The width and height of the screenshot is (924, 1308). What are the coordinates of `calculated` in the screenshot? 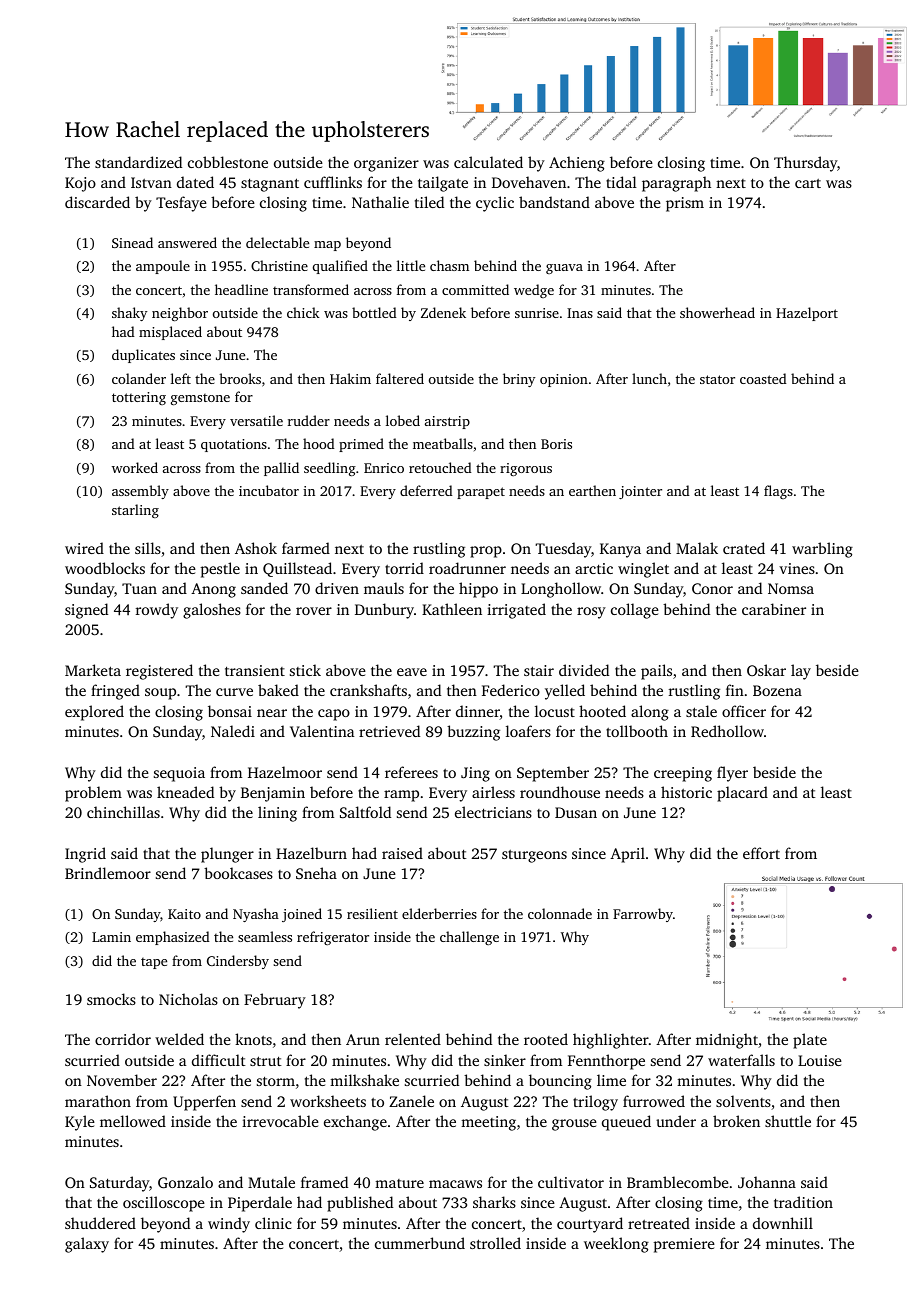 It's located at (488, 162).
